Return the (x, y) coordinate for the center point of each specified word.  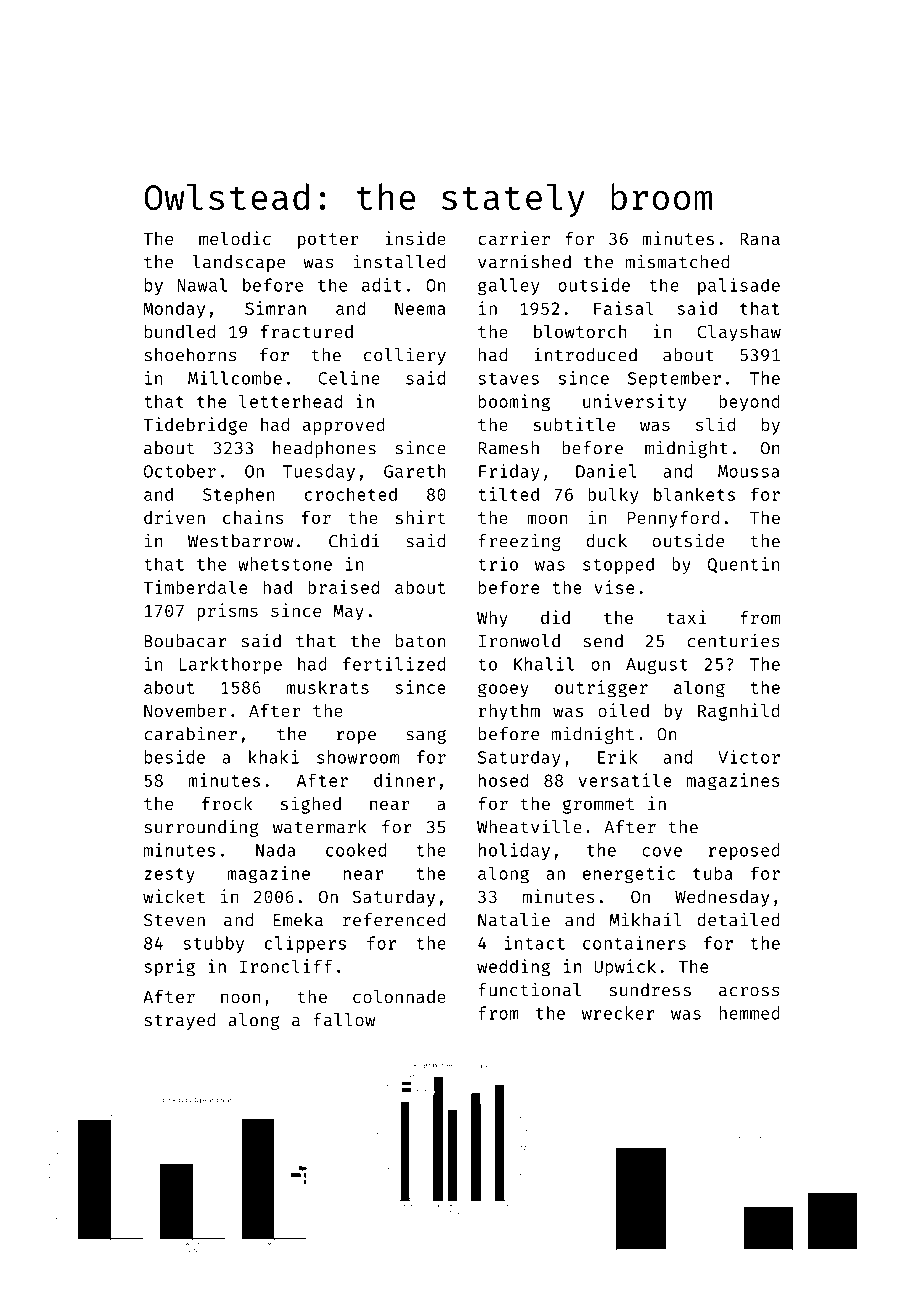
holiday (514, 851)
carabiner (190, 734)
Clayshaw (739, 333)
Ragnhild (739, 712)
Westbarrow (240, 541)
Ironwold (519, 641)
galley (509, 286)
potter (328, 241)
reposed (744, 851)
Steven (174, 920)
